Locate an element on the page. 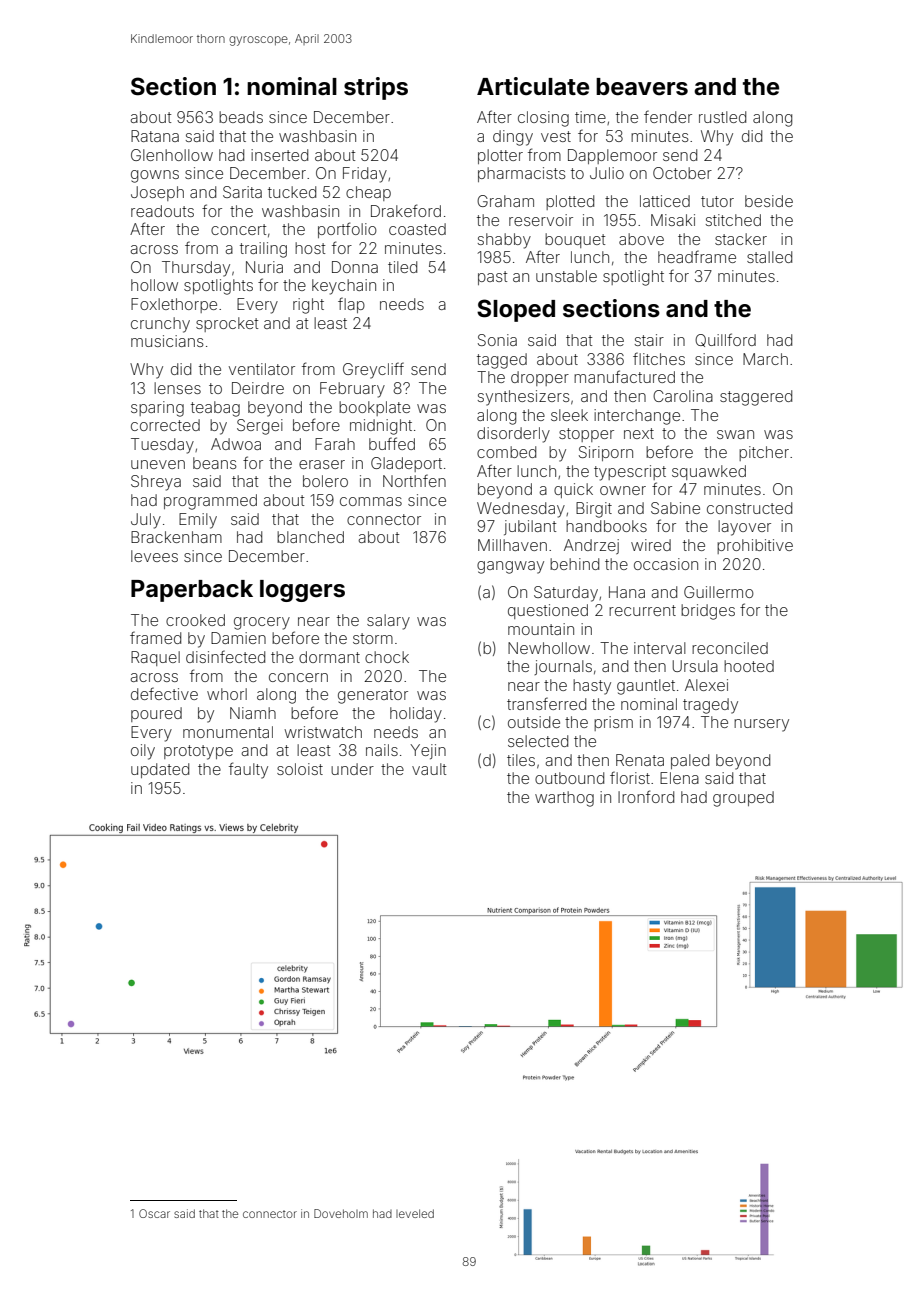 This page has height=1314, width=924. constructed is located at coordinates (749, 508).
